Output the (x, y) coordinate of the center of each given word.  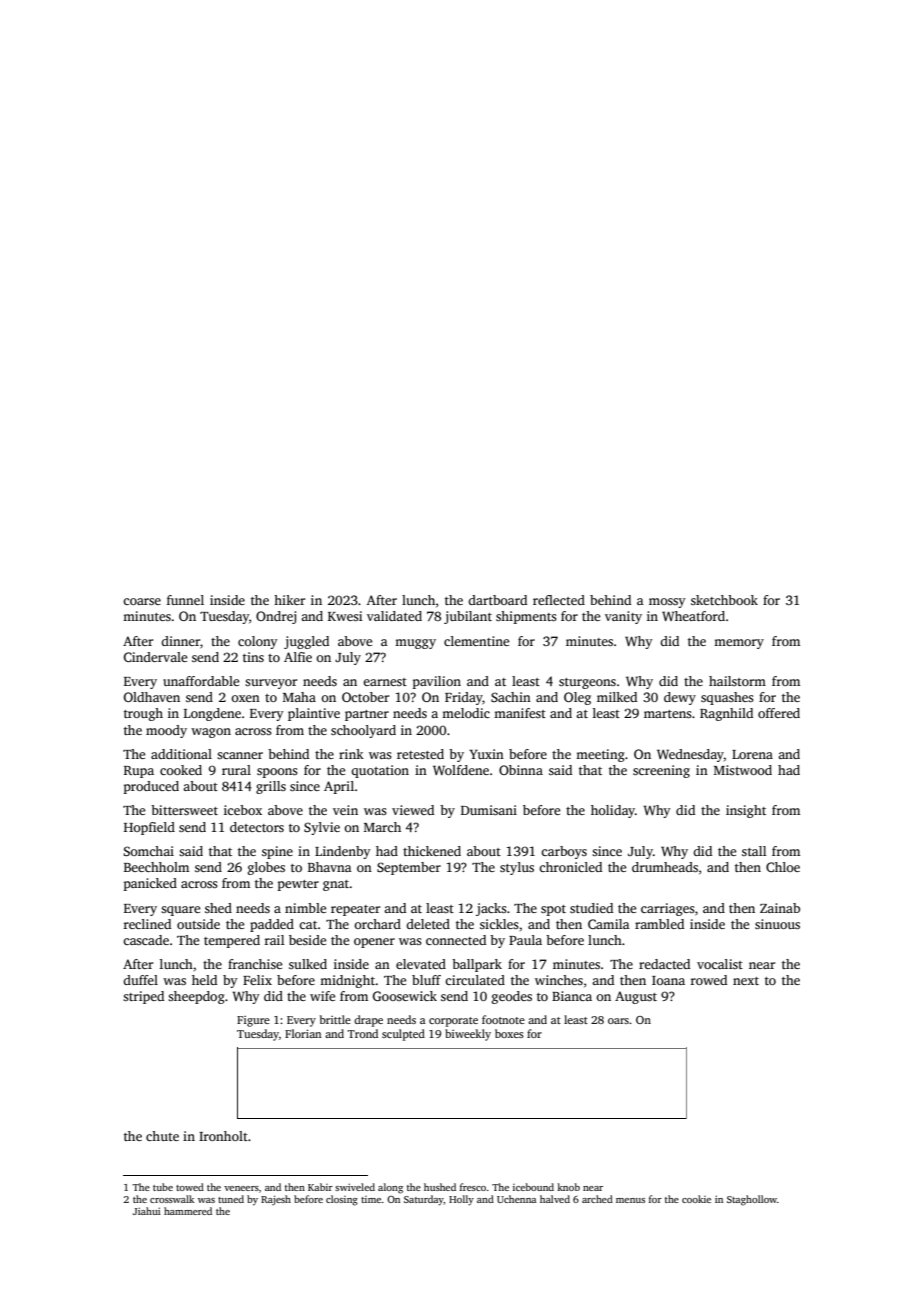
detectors (257, 827)
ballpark (477, 965)
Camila (609, 924)
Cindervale (155, 657)
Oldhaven (152, 697)
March (382, 827)
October (365, 697)
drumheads (665, 867)
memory (739, 644)
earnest (385, 682)
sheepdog (196, 997)
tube (163, 1187)
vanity (623, 617)
